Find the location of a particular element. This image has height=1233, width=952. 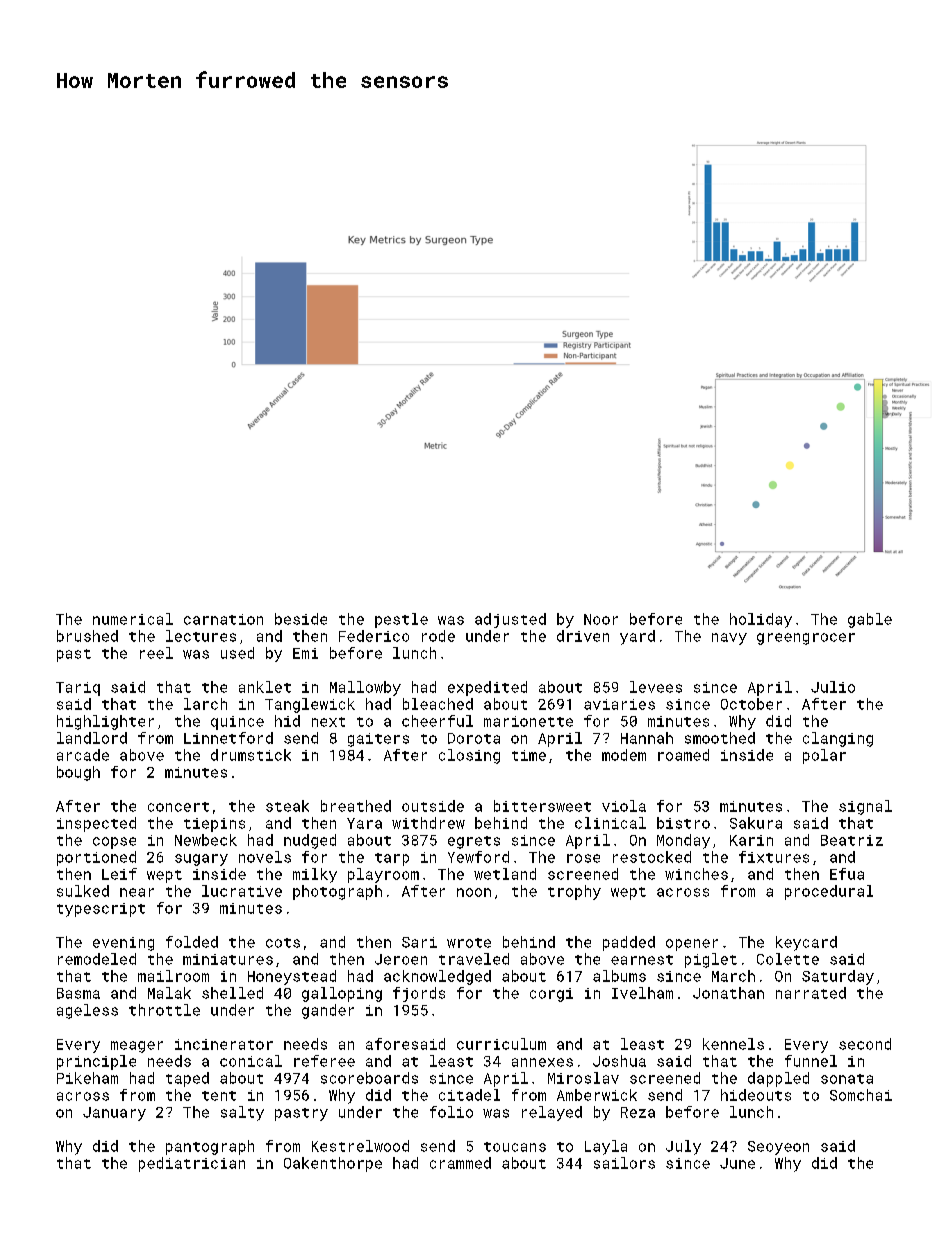

Leif is located at coordinates (119, 874).
